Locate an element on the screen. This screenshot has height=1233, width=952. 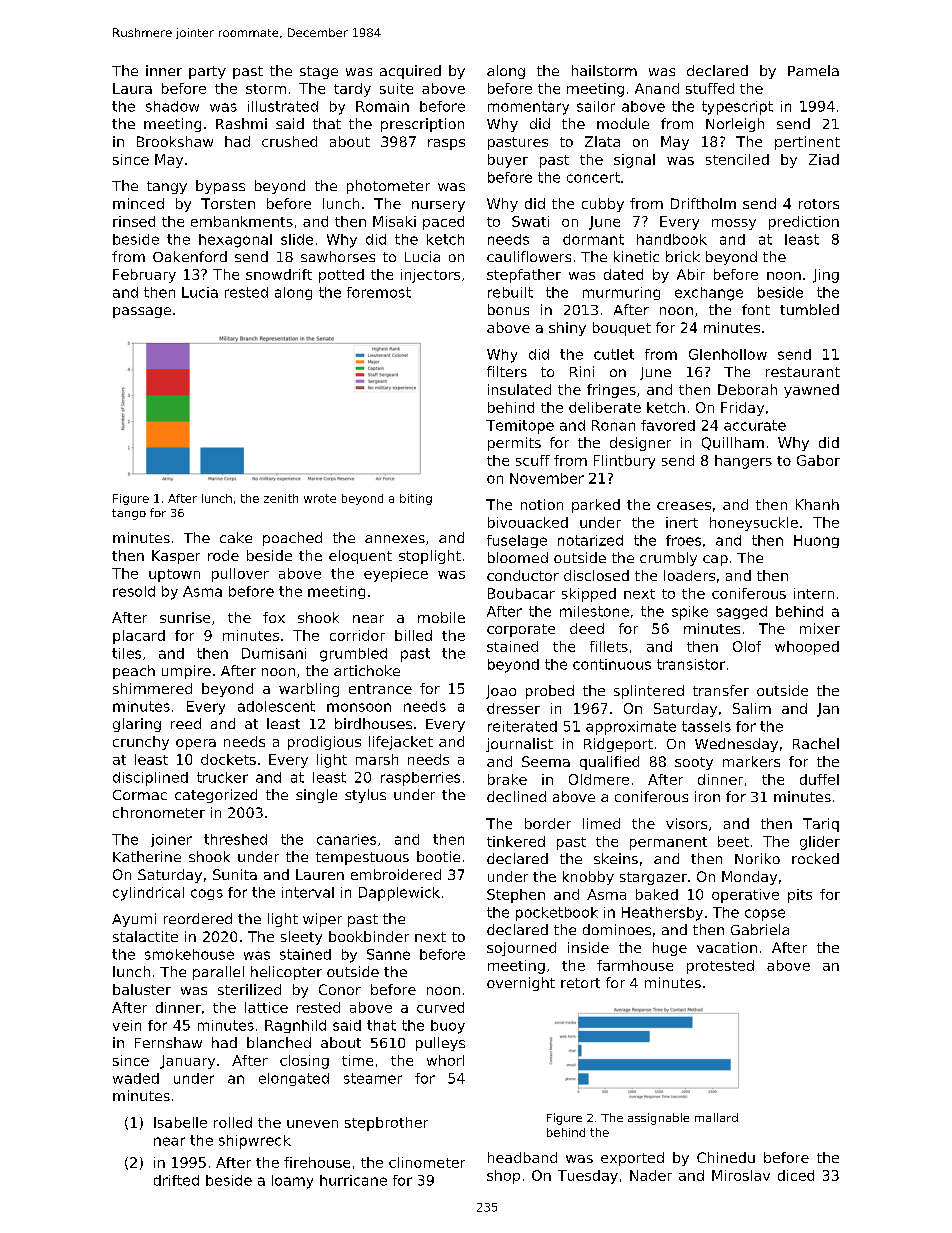
creases is located at coordinates (684, 506).
